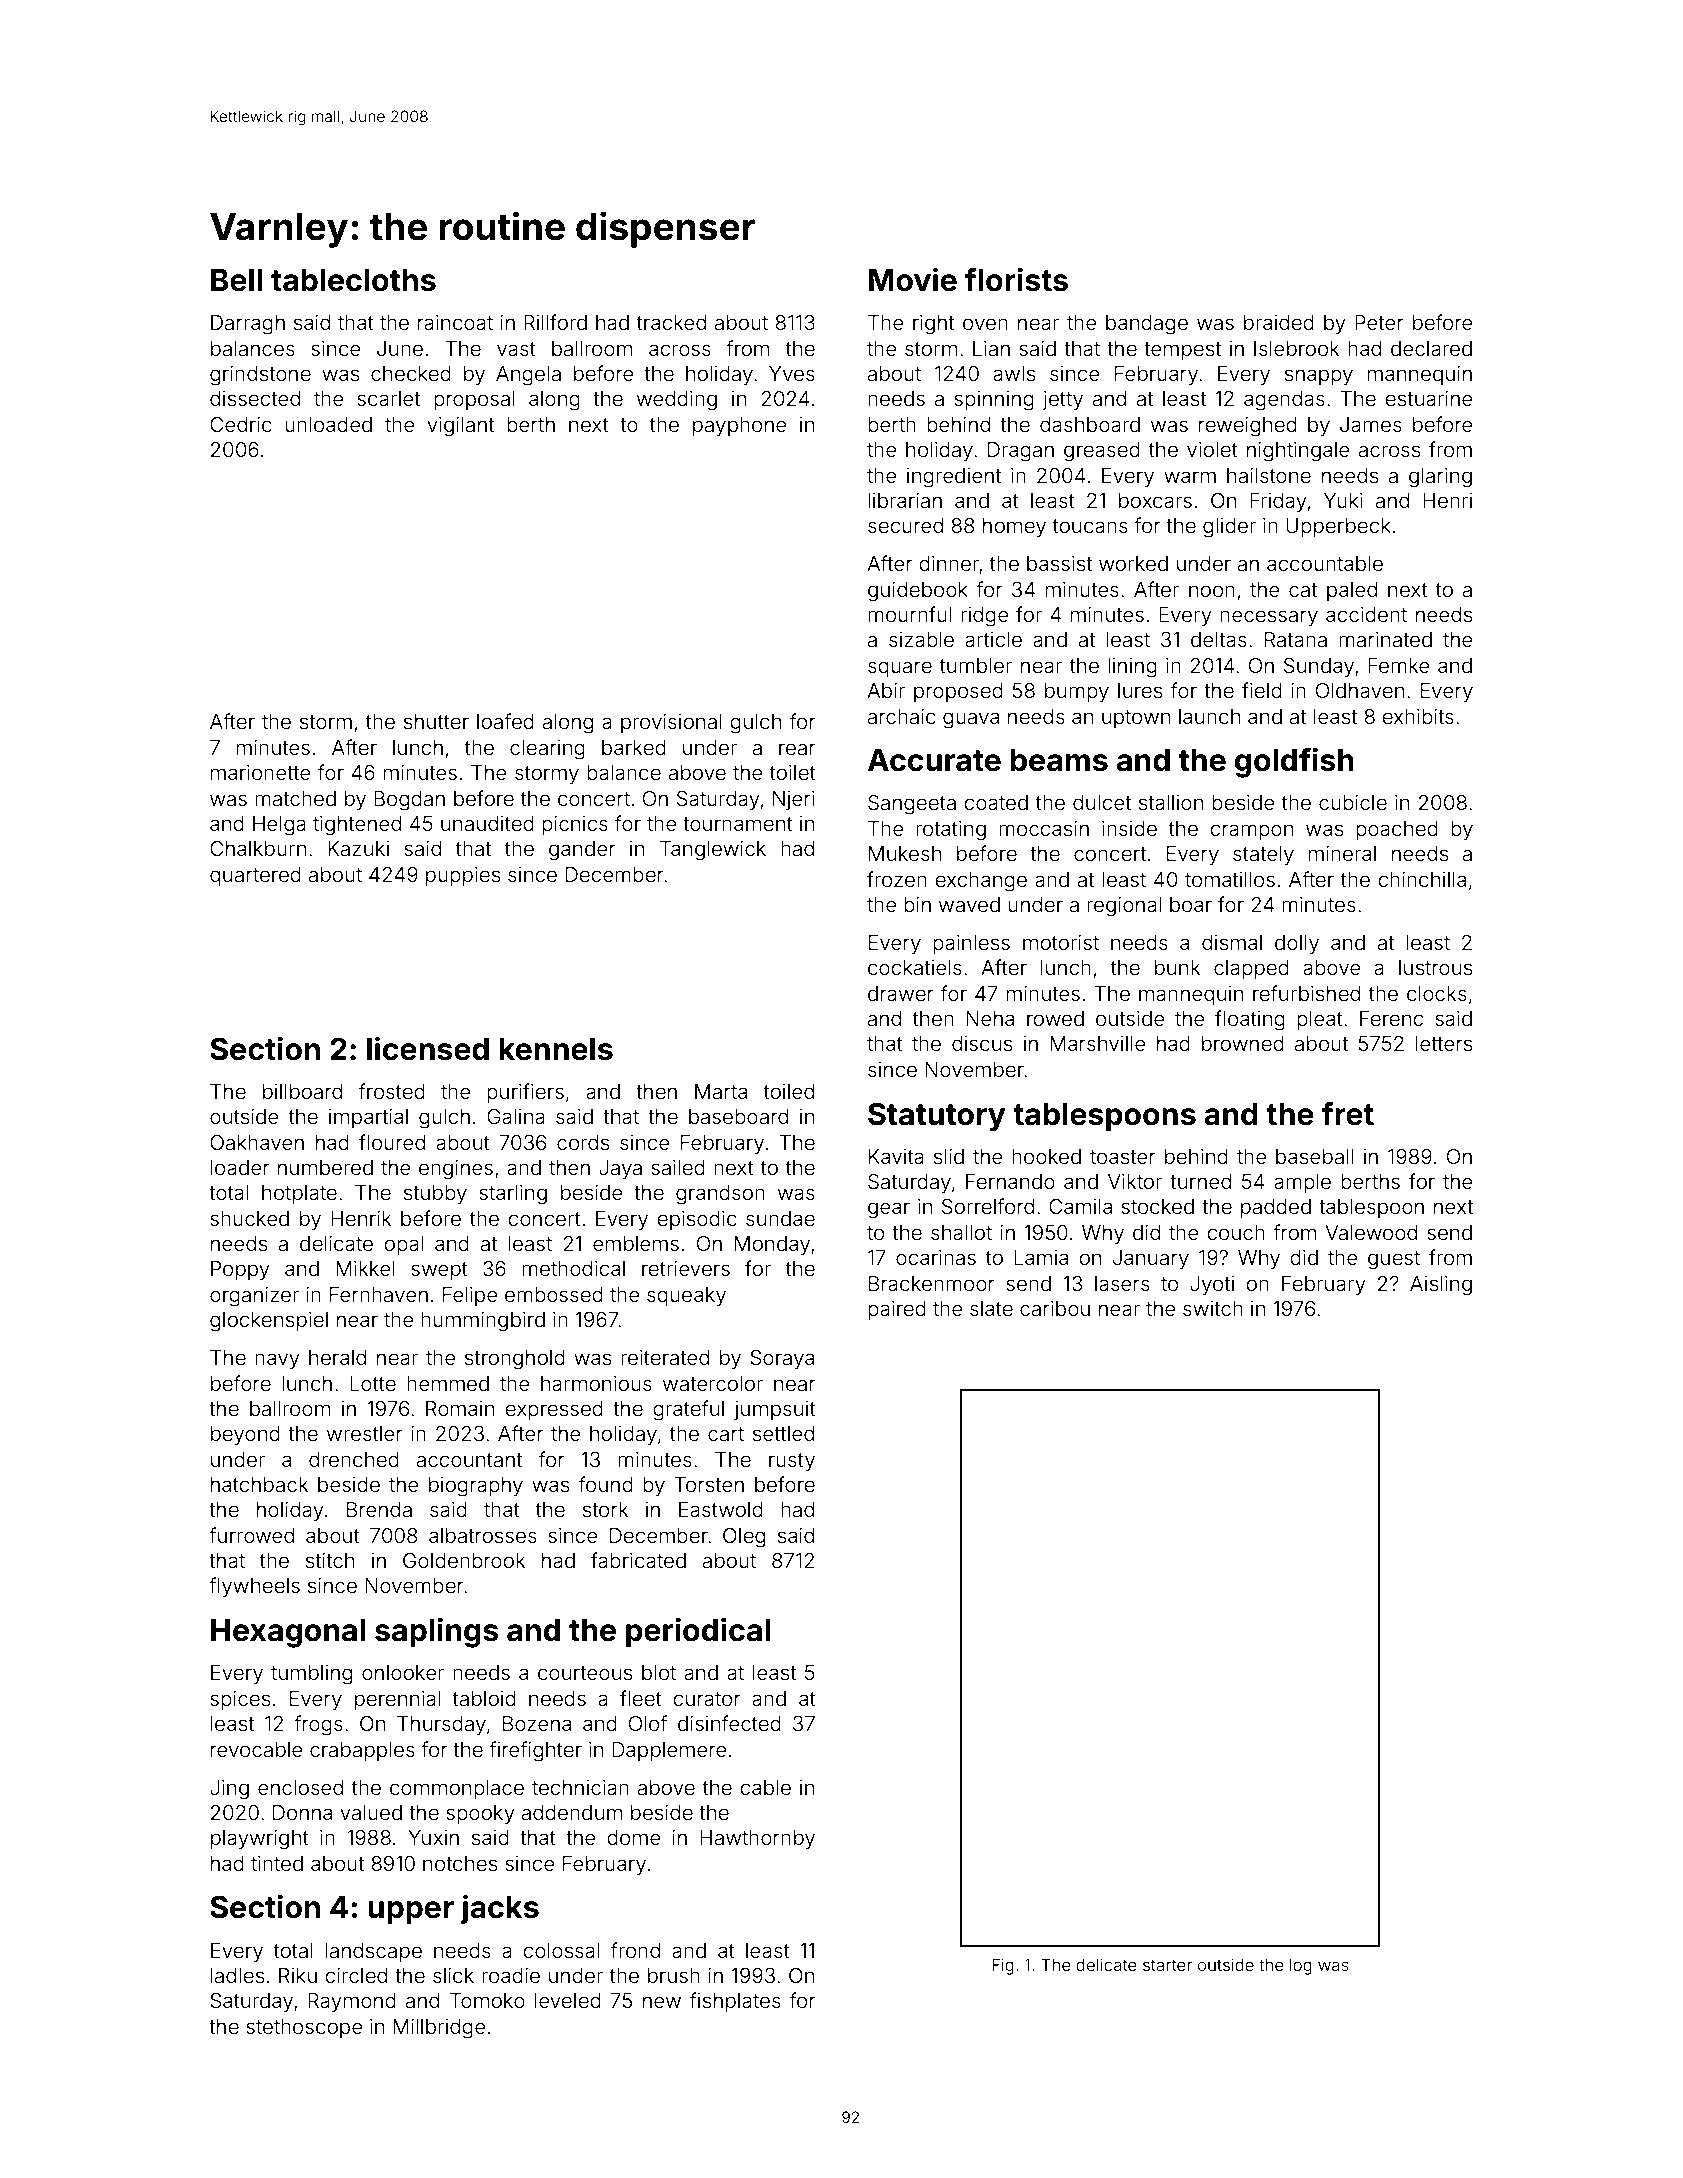 This screenshot has height=2178, width=1683. I want to click on homey, so click(1014, 528).
